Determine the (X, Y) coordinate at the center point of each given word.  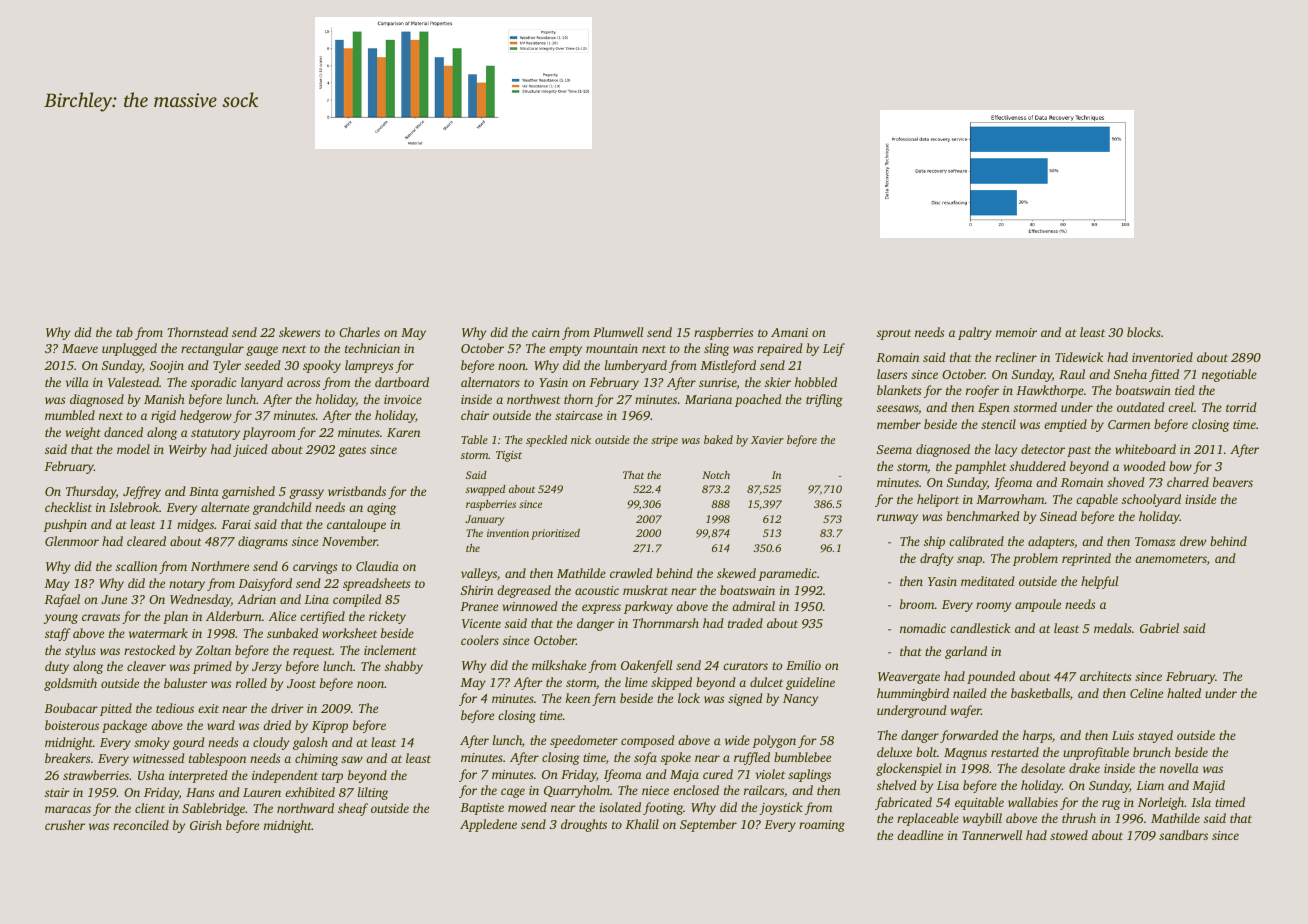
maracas (68, 809)
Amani (789, 332)
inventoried (1162, 357)
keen (578, 698)
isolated (620, 807)
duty (57, 667)
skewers (299, 332)
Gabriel (1159, 628)
